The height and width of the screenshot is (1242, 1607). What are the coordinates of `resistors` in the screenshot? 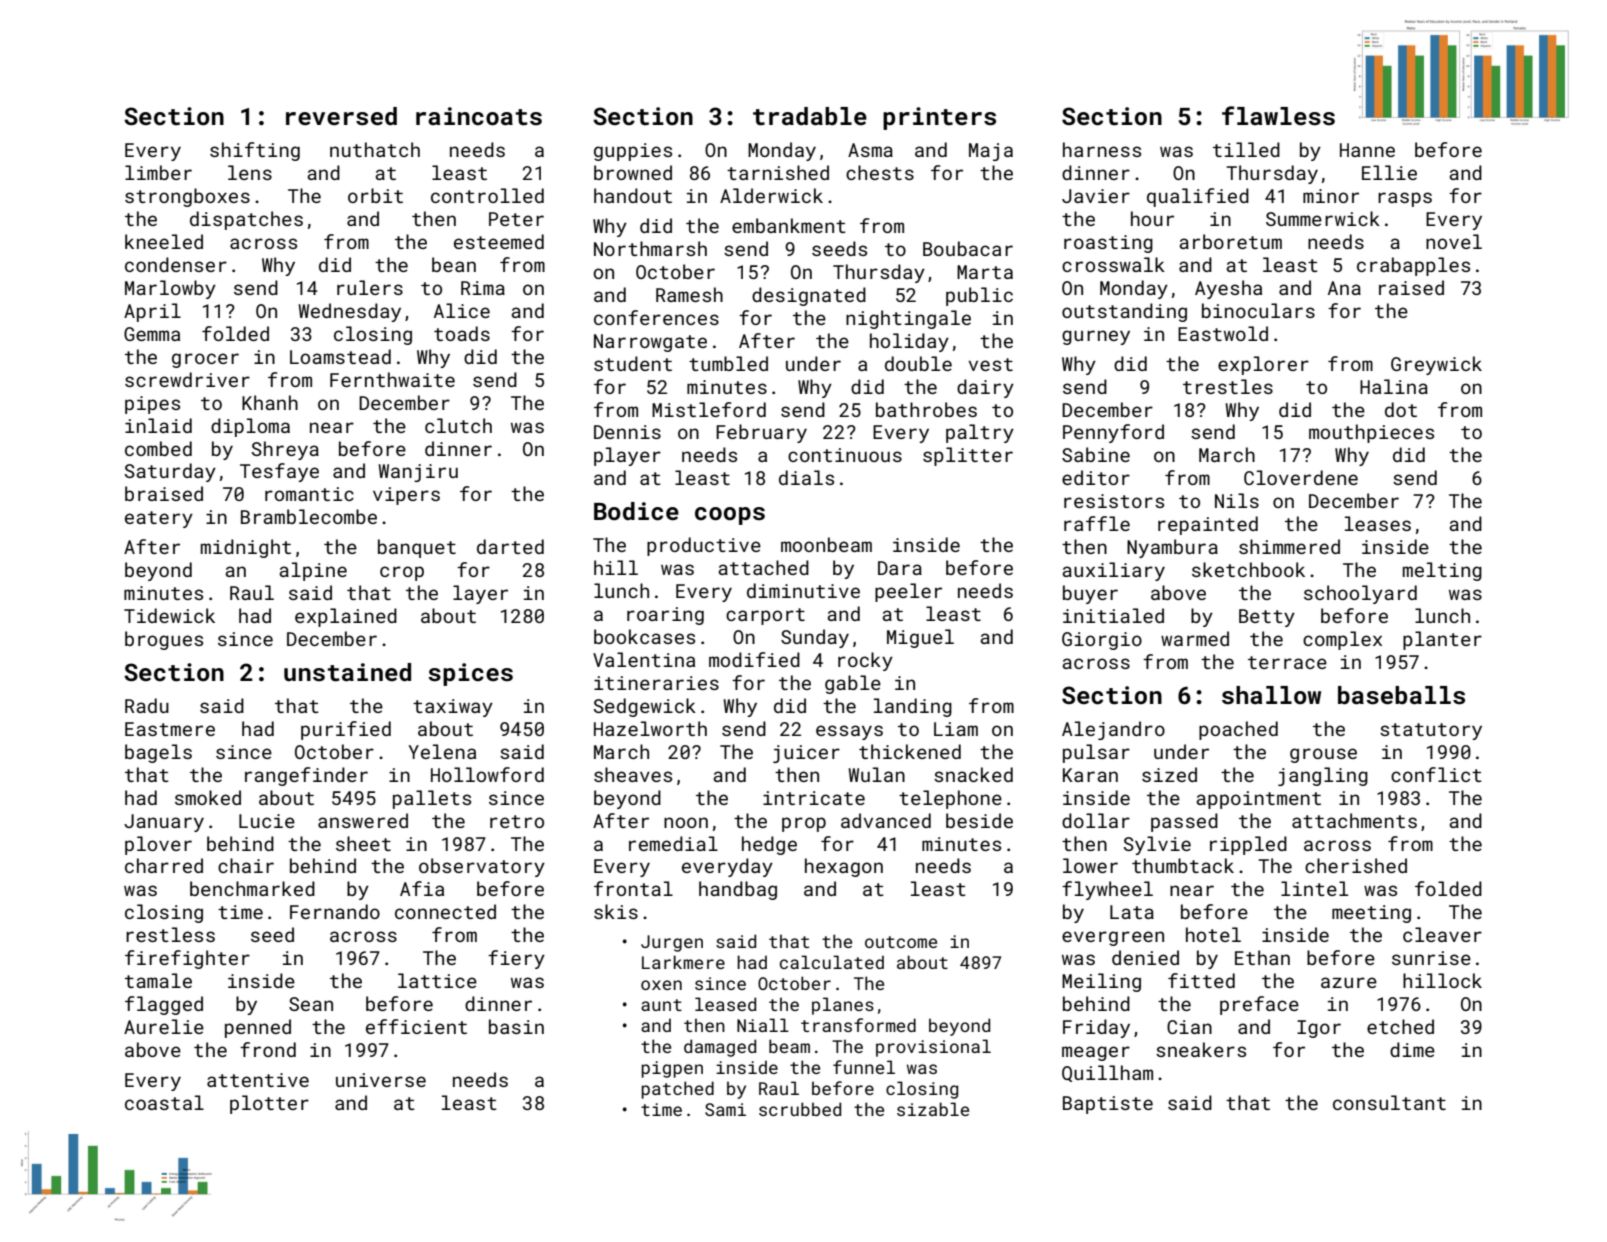 It's located at (1114, 501).
